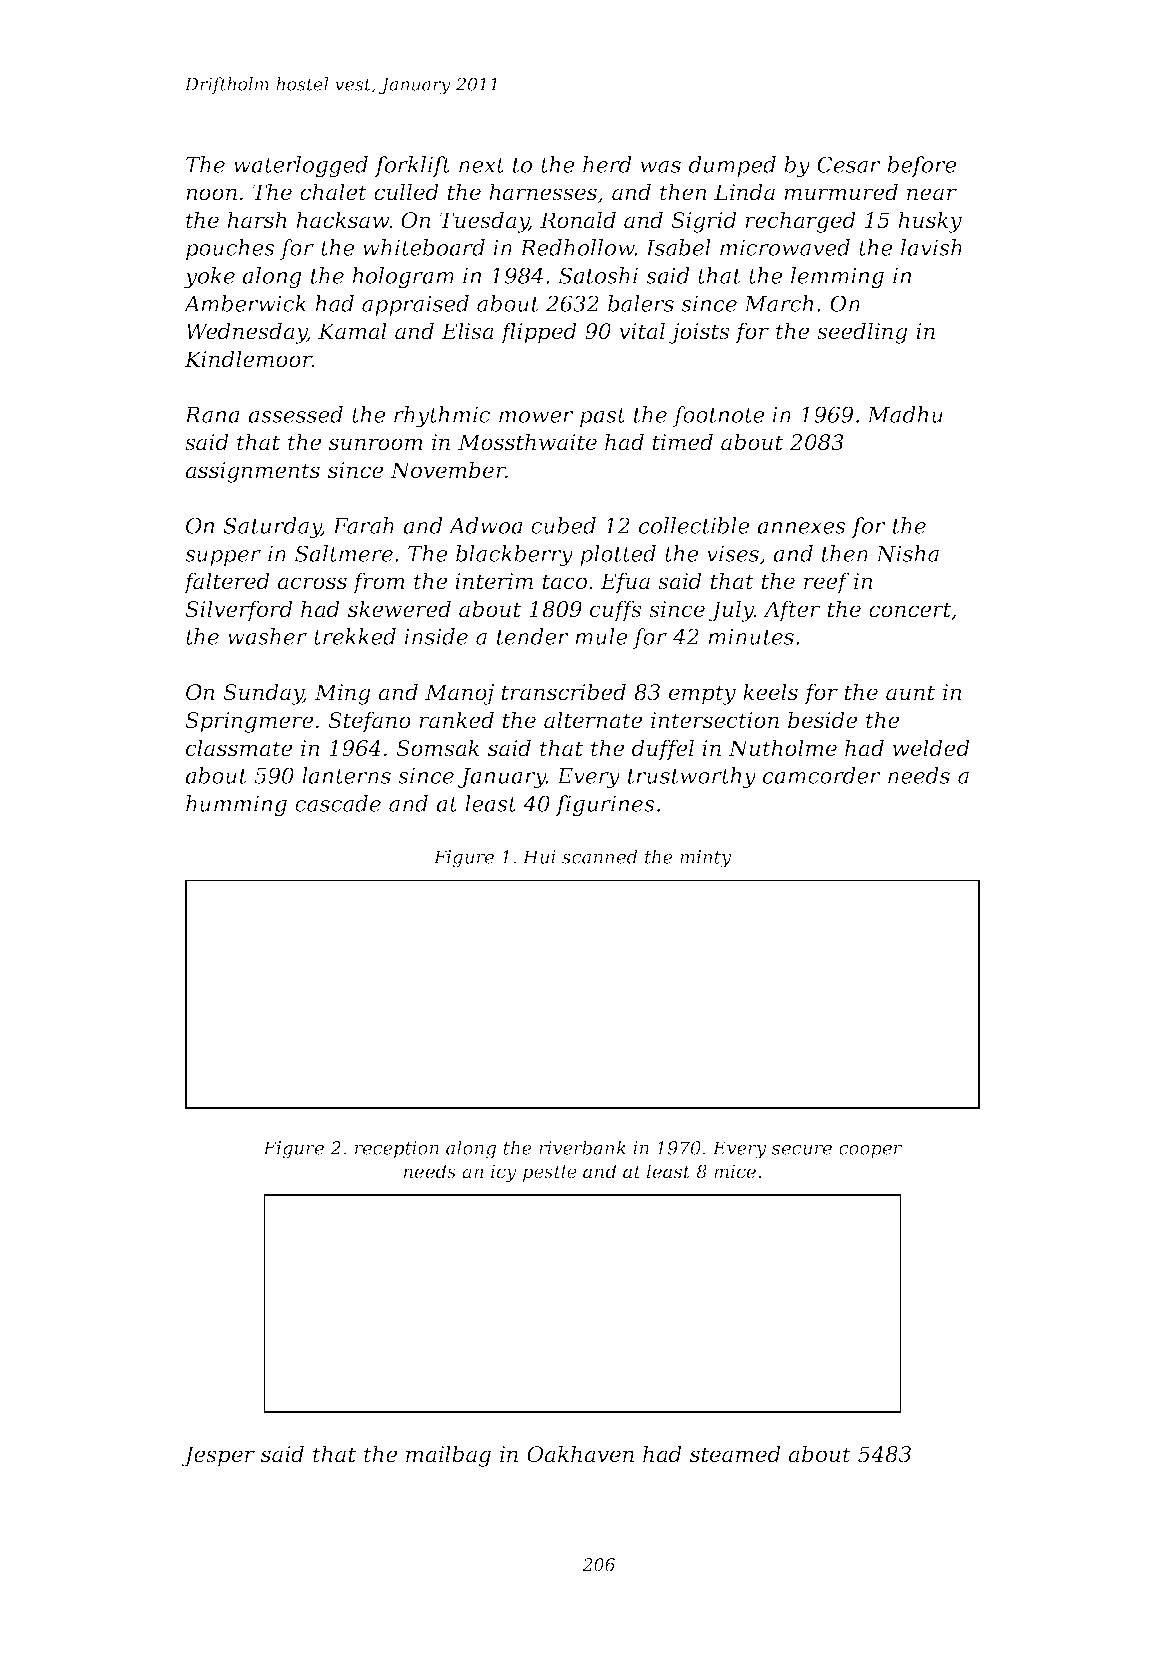  Describe the element at coordinates (397, 1150) in the page. I see `reception` at that location.
